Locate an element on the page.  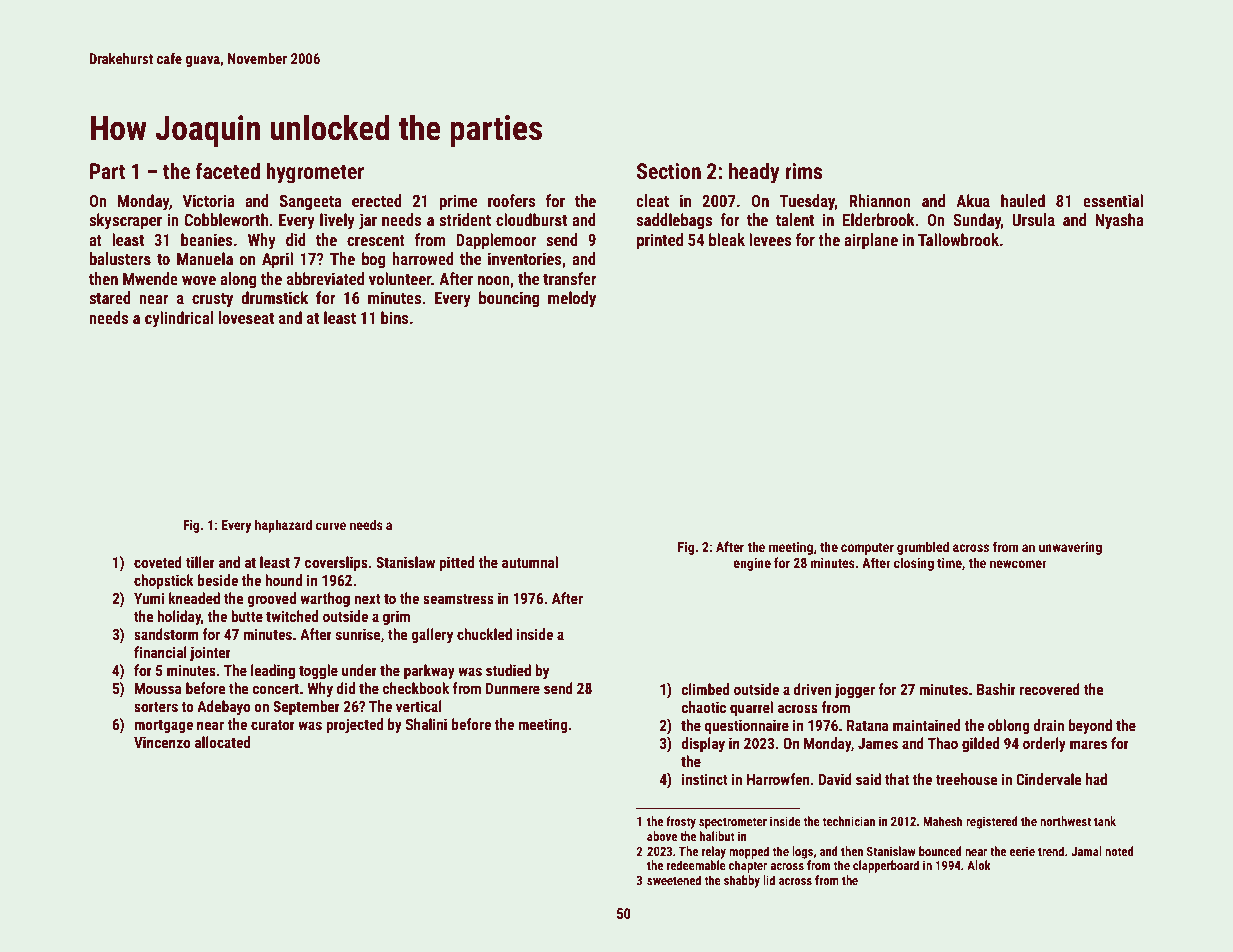
balusters is located at coordinates (120, 258).
